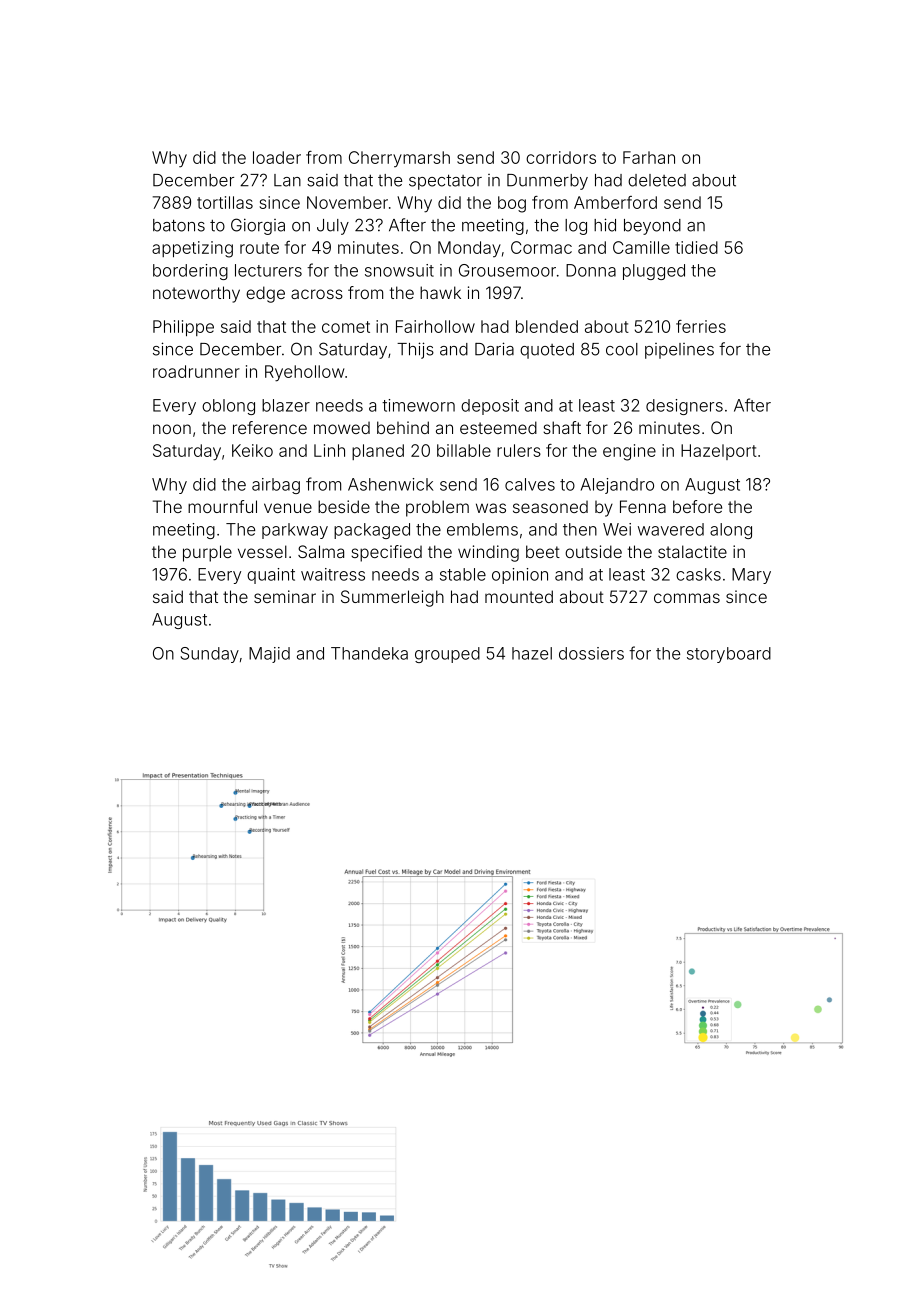 Image resolution: width=924 pixels, height=1311 pixels. What do you see at coordinates (346, 327) in the document?
I see `comet` at bounding box center [346, 327].
